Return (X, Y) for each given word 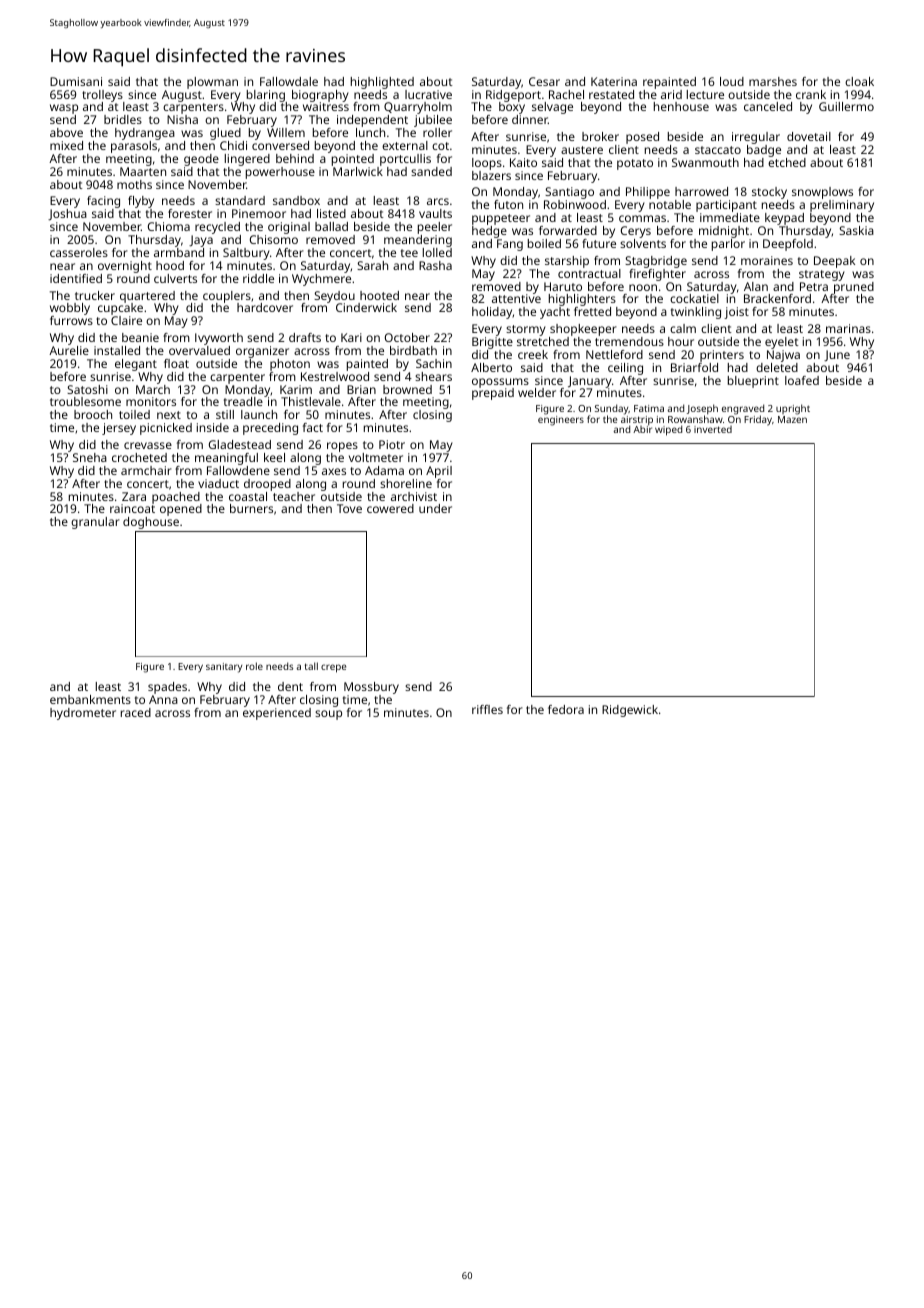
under (435, 508)
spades (167, 688)
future (599, 243)
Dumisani (76, 81)
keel (274, 457)
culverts (175, 278)
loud (732, 81)
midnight (724, 232)
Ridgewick (630, 711)
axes (334, 471)
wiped (668, 431)
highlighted (382, 83)
